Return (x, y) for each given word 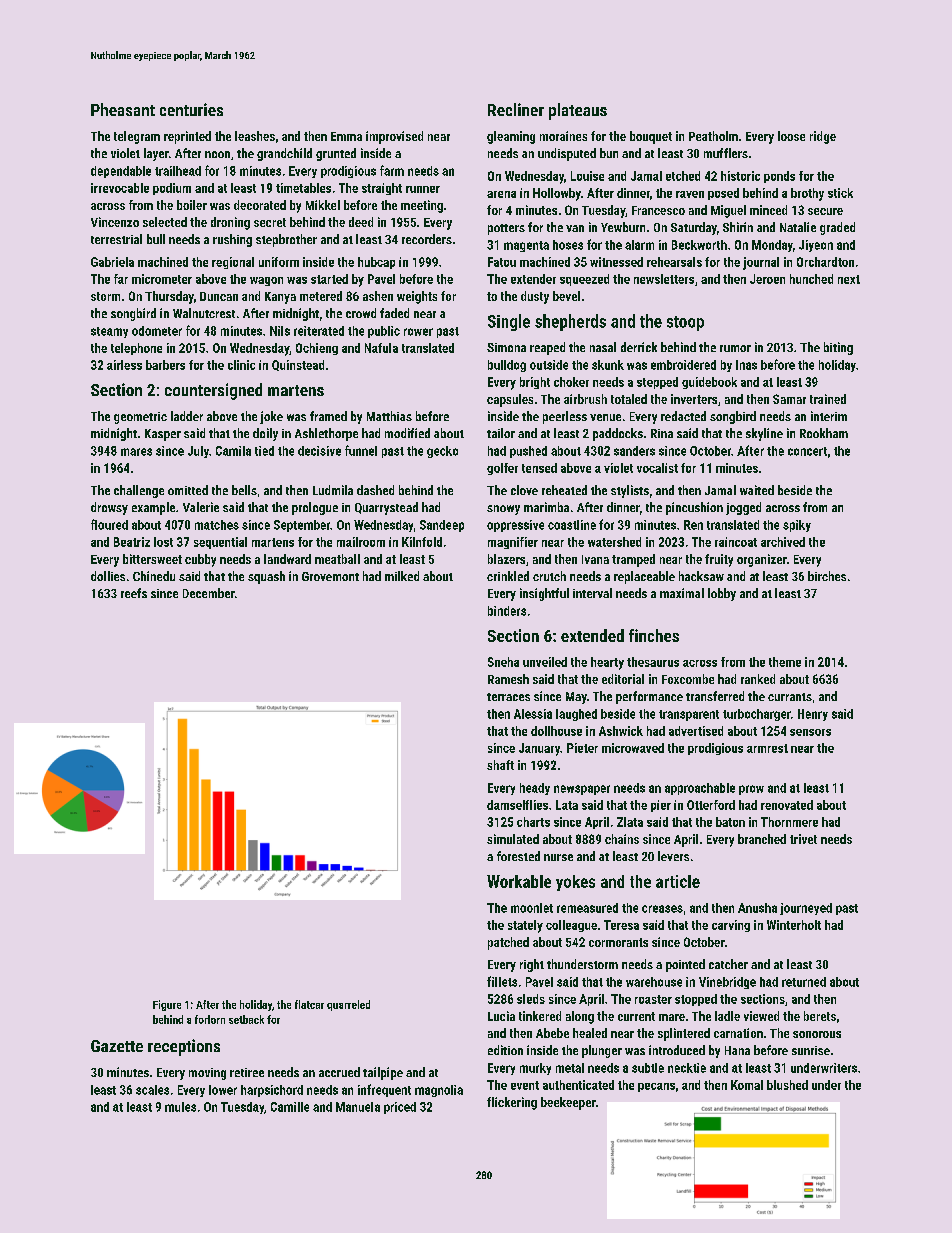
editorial (623, 679)
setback (246, 1019)
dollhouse (556, 731)
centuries (191, 109)
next (849, 279)
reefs (134, 593)
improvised (394, 137)
